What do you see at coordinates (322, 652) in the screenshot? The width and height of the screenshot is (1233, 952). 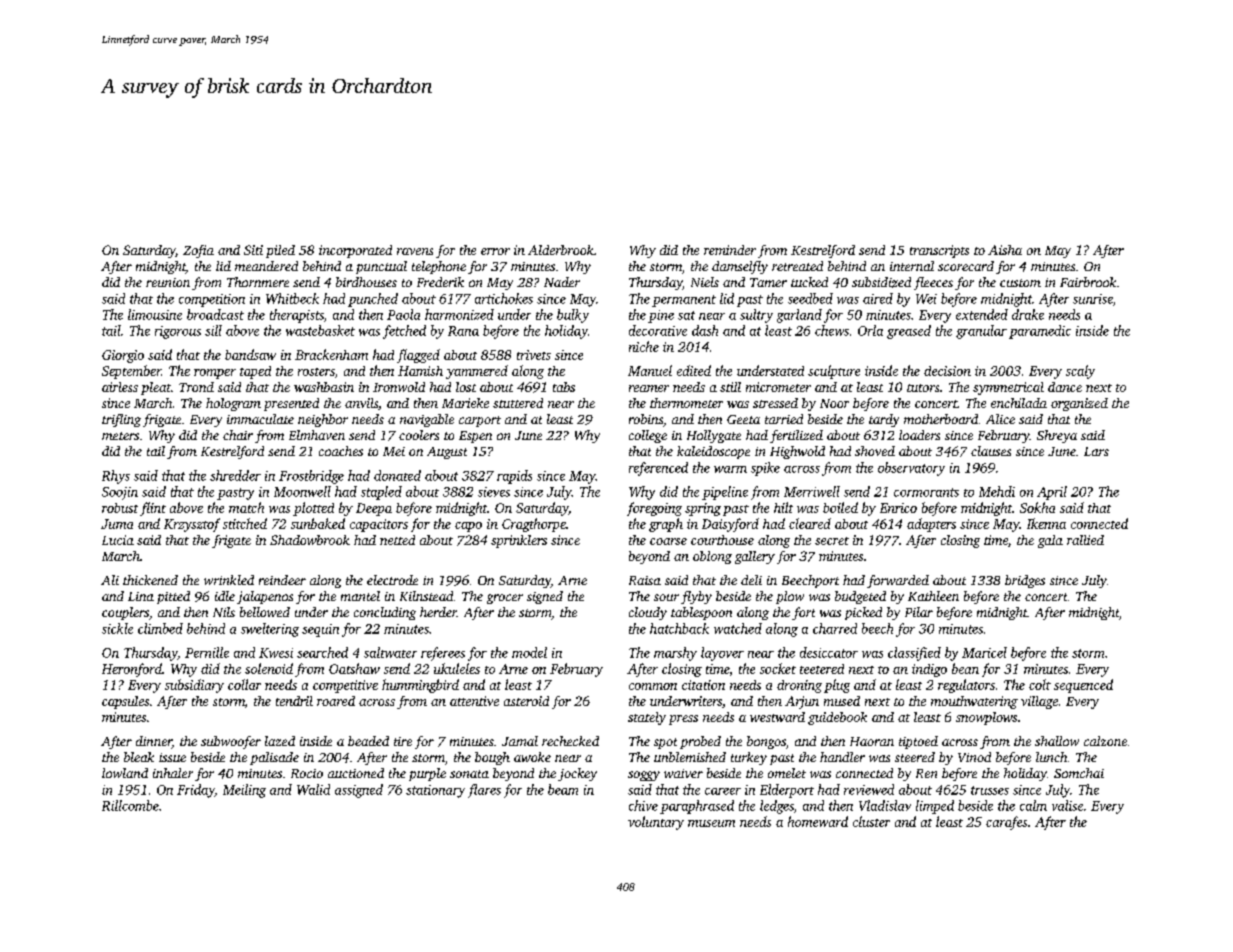 I see `searched` at bounding box center [322, 652].
